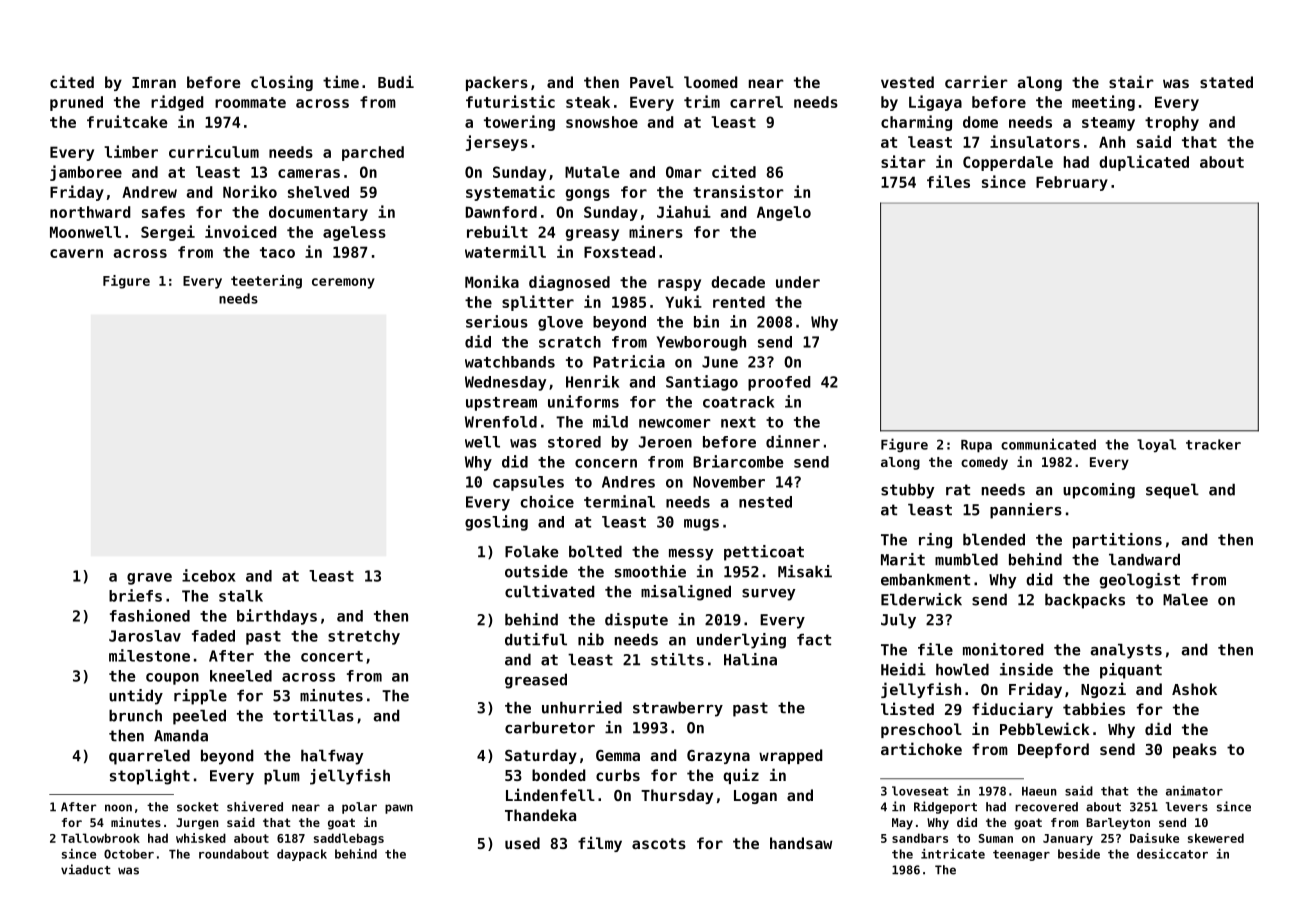 This page has height=924, width=1308. What do you see at coordinates (131, 151) in the page?
I see `limber` at bounding box center [131, 151].
